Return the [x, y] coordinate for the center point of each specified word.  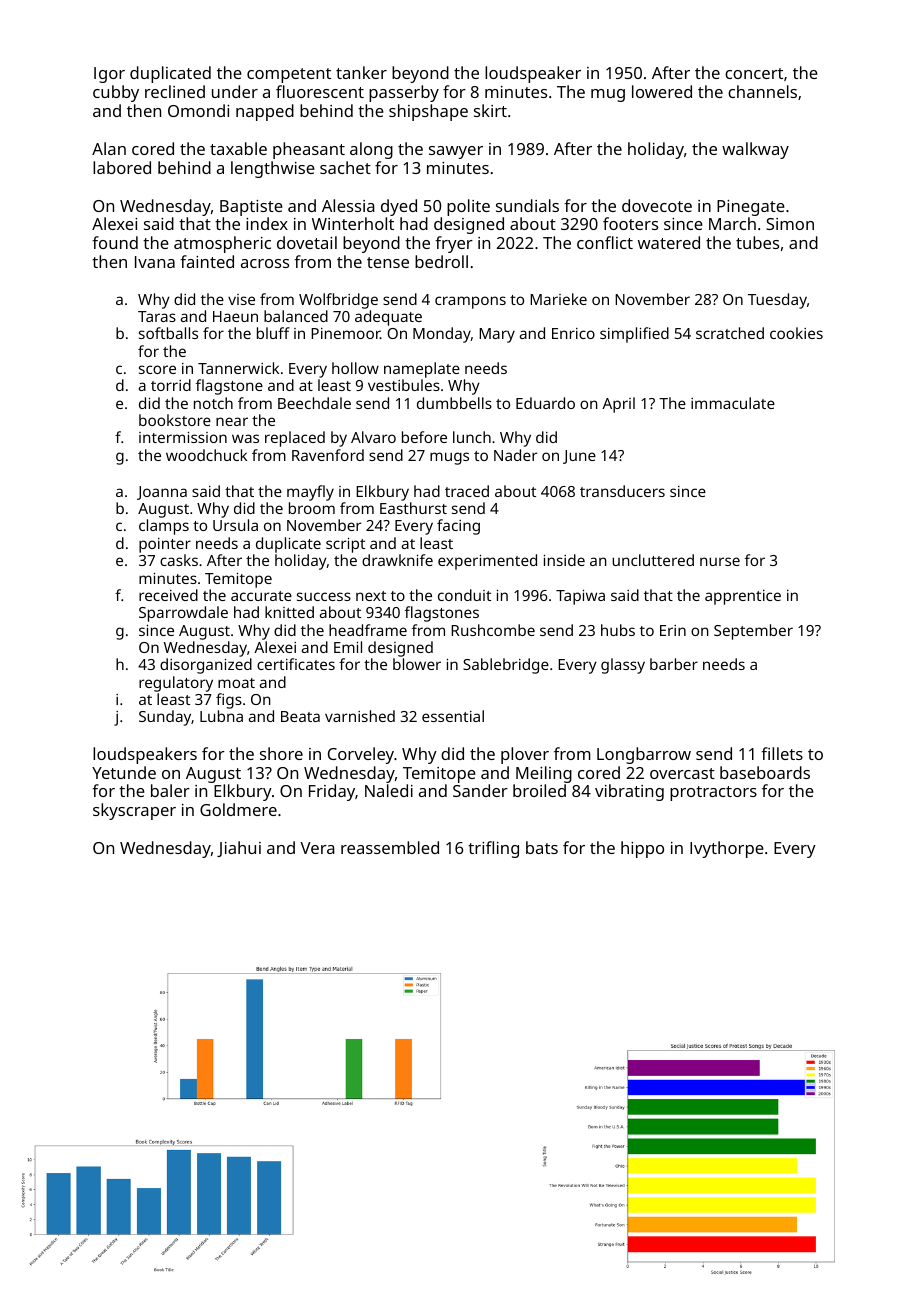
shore [281, 753]
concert [754, 73]
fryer [454, 244]
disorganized [206, 666]
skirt [490, 110]
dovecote [657, 205]
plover [525, 755]
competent [289, 75]
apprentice [743, 597]
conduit [464, 595]
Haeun [235, 316]
